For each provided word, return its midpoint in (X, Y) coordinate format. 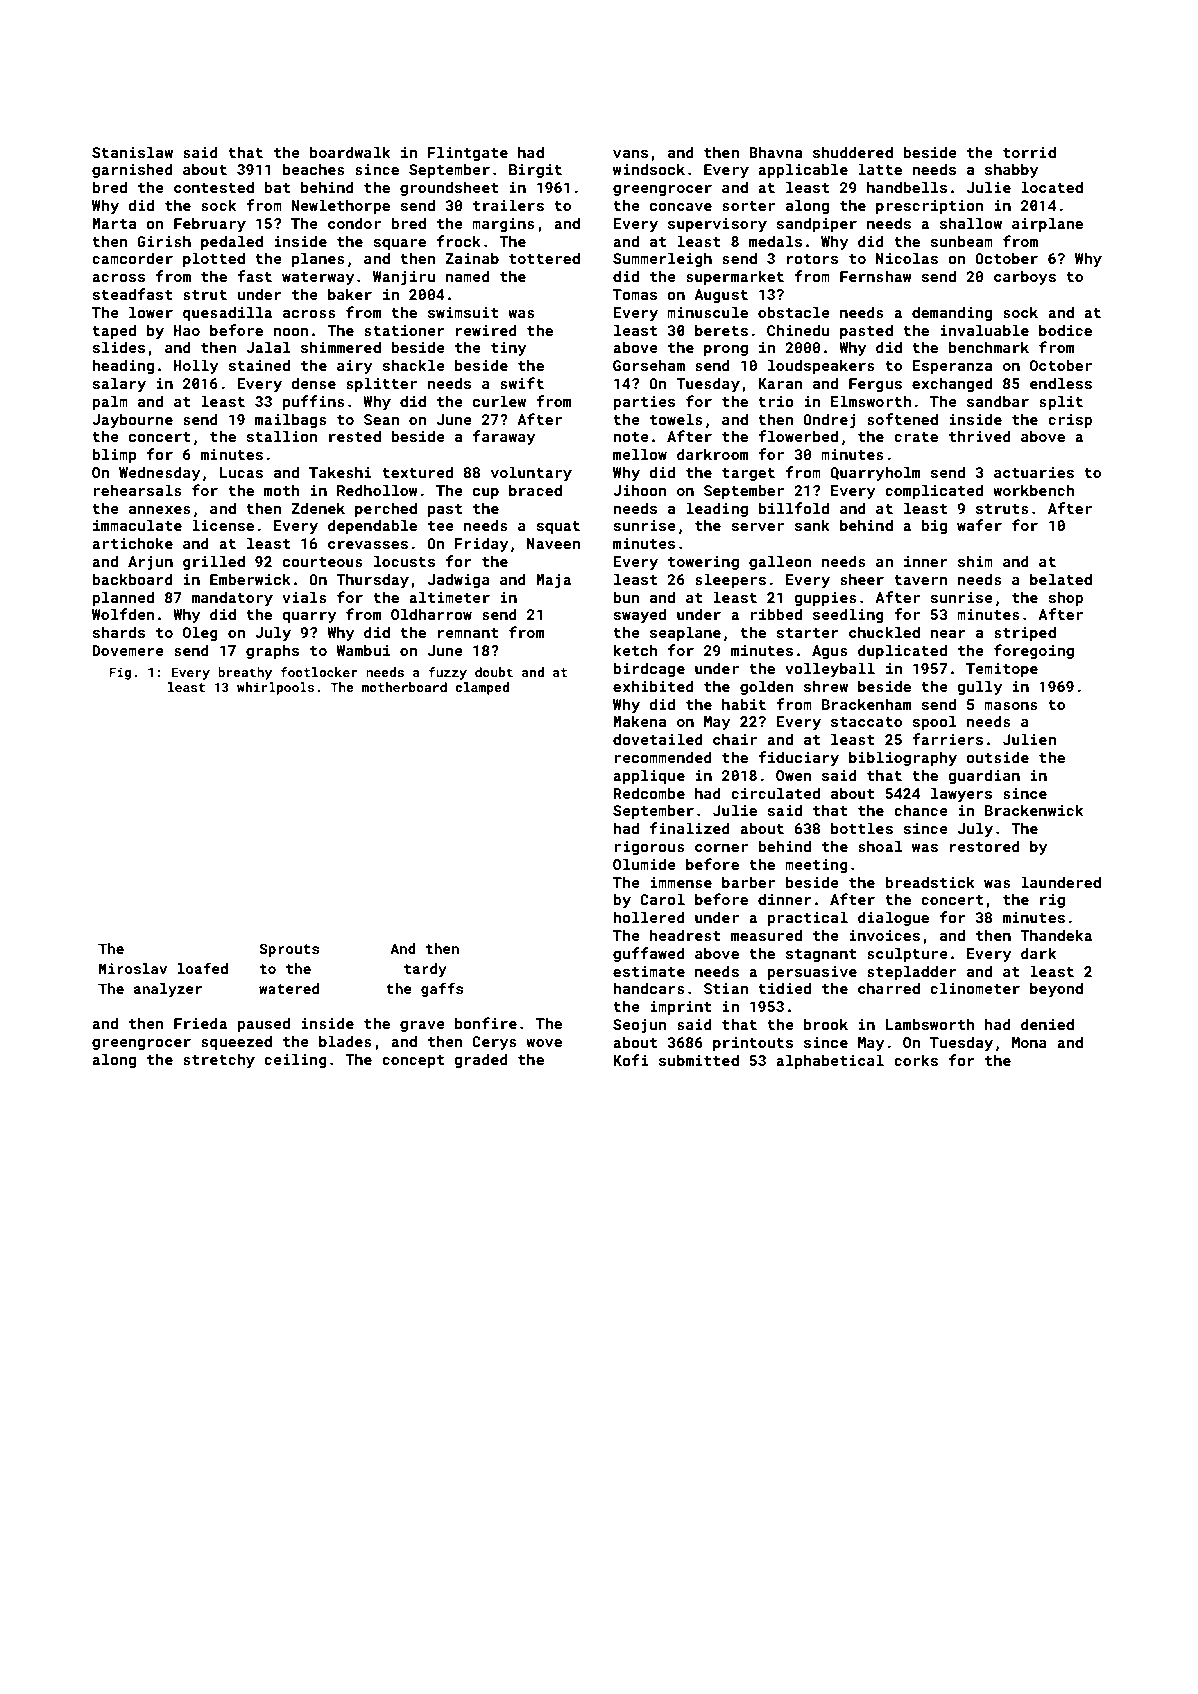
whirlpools (275, 688)
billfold (793, 508)
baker (350, 294)
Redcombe (649, 793)
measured (766, 935)
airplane (1047, 224)
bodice (1065, 330)
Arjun (150, 563)
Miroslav (133, 968)
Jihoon (639, 490)
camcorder (132, 258)
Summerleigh (662, 259)
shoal (880, 846)
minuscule (707, 312)
